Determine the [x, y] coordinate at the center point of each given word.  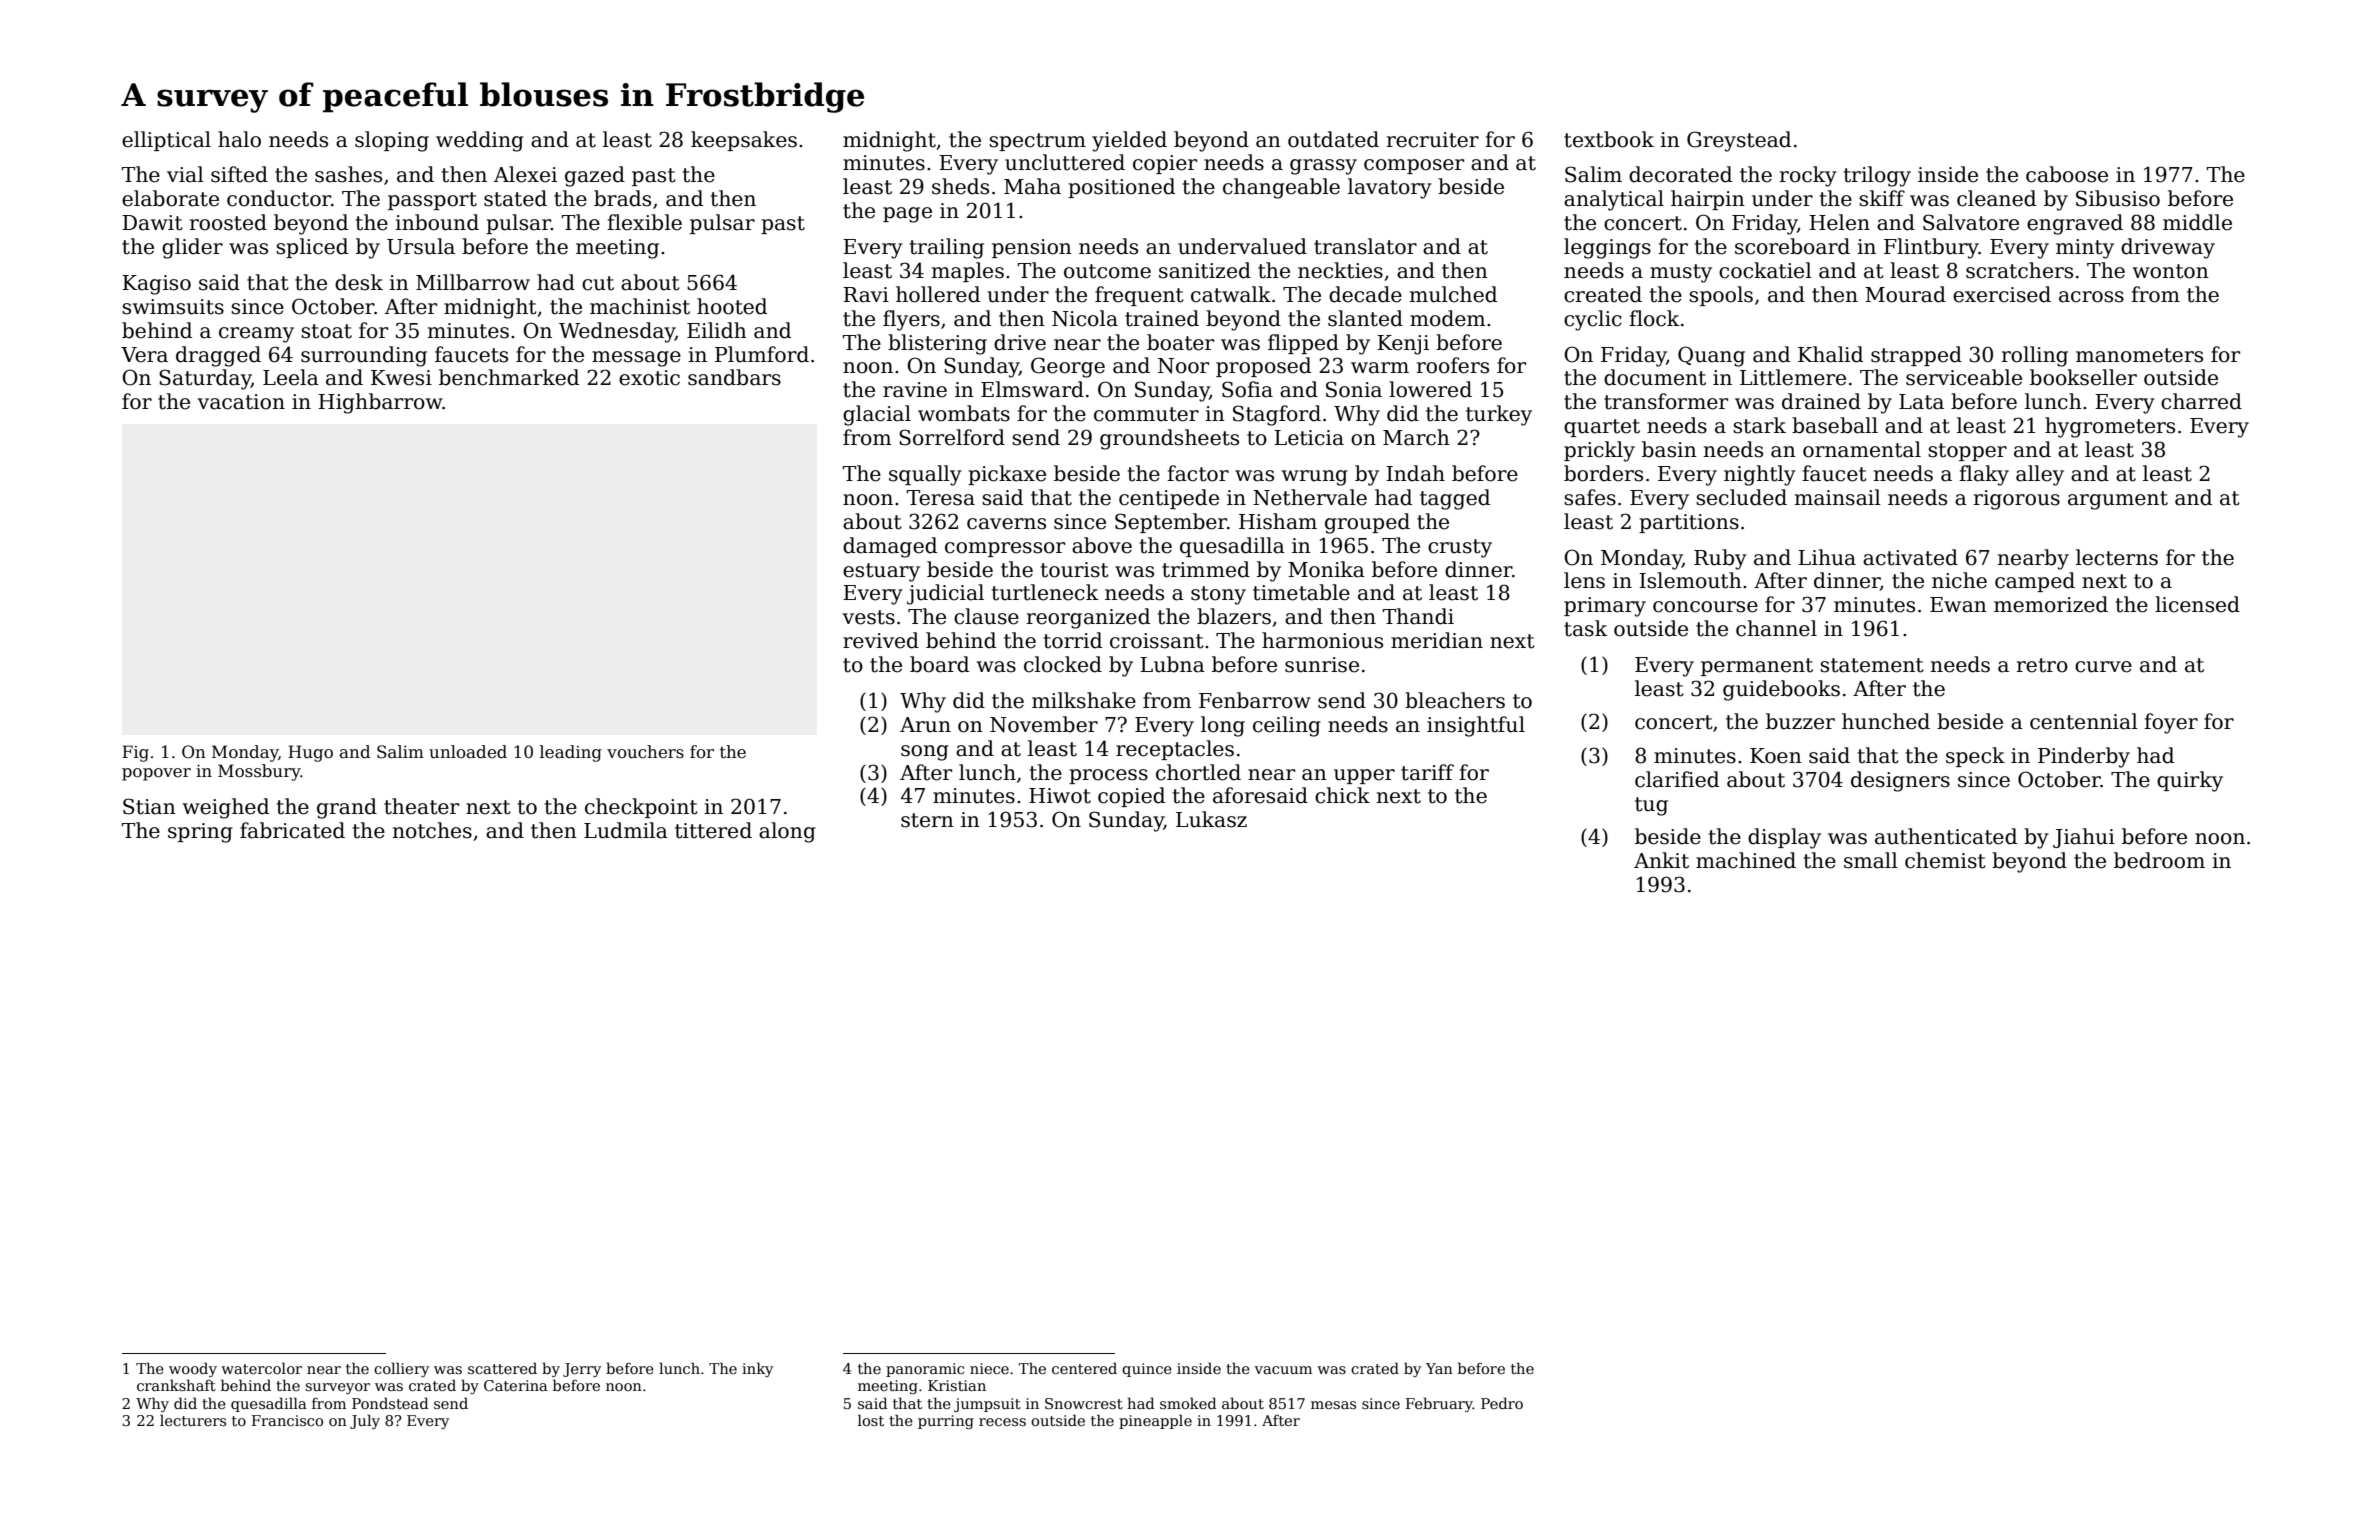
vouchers [645, 752]
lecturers [193, 1420]
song [925, 753]
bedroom [2159, 860]
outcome [1107, 271]
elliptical [166, 141]
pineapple [1155, 1421]
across [2091, 297]
